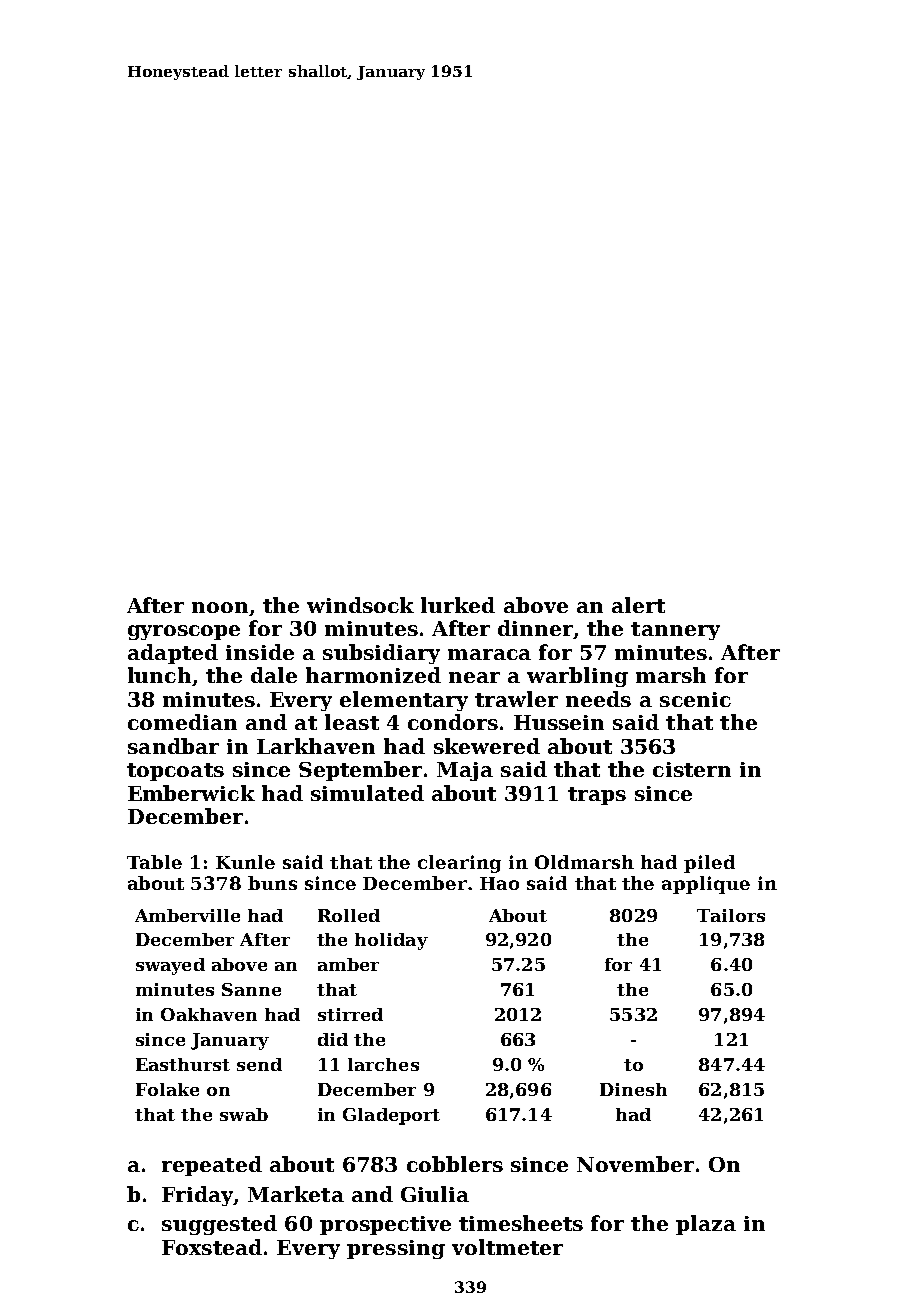 Image resolution: width=908 pixels, height=1316 pixels. I want to click on scenic, so click(695, 699).
